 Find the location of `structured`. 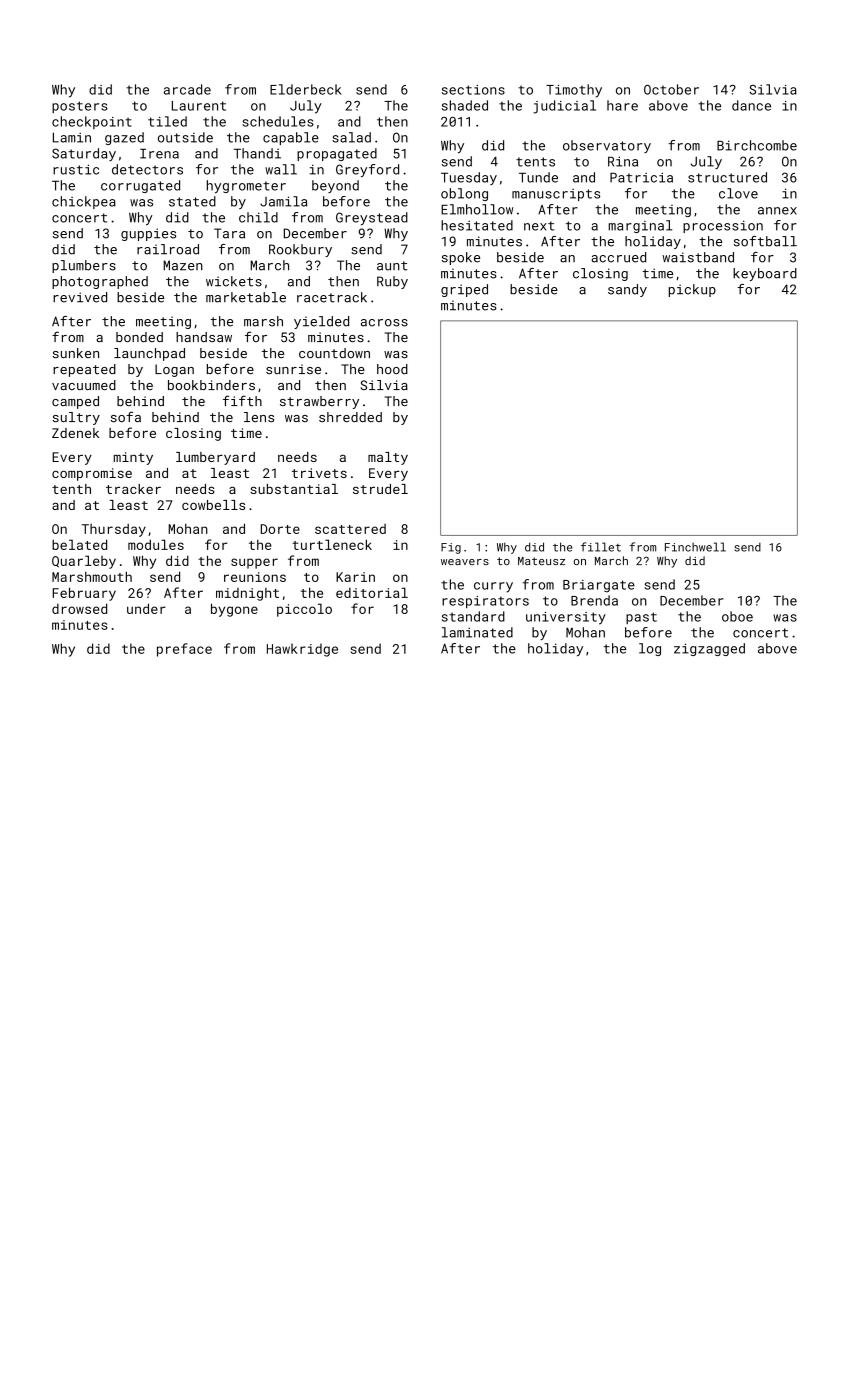

structured is located at coordinates (727, 177).
